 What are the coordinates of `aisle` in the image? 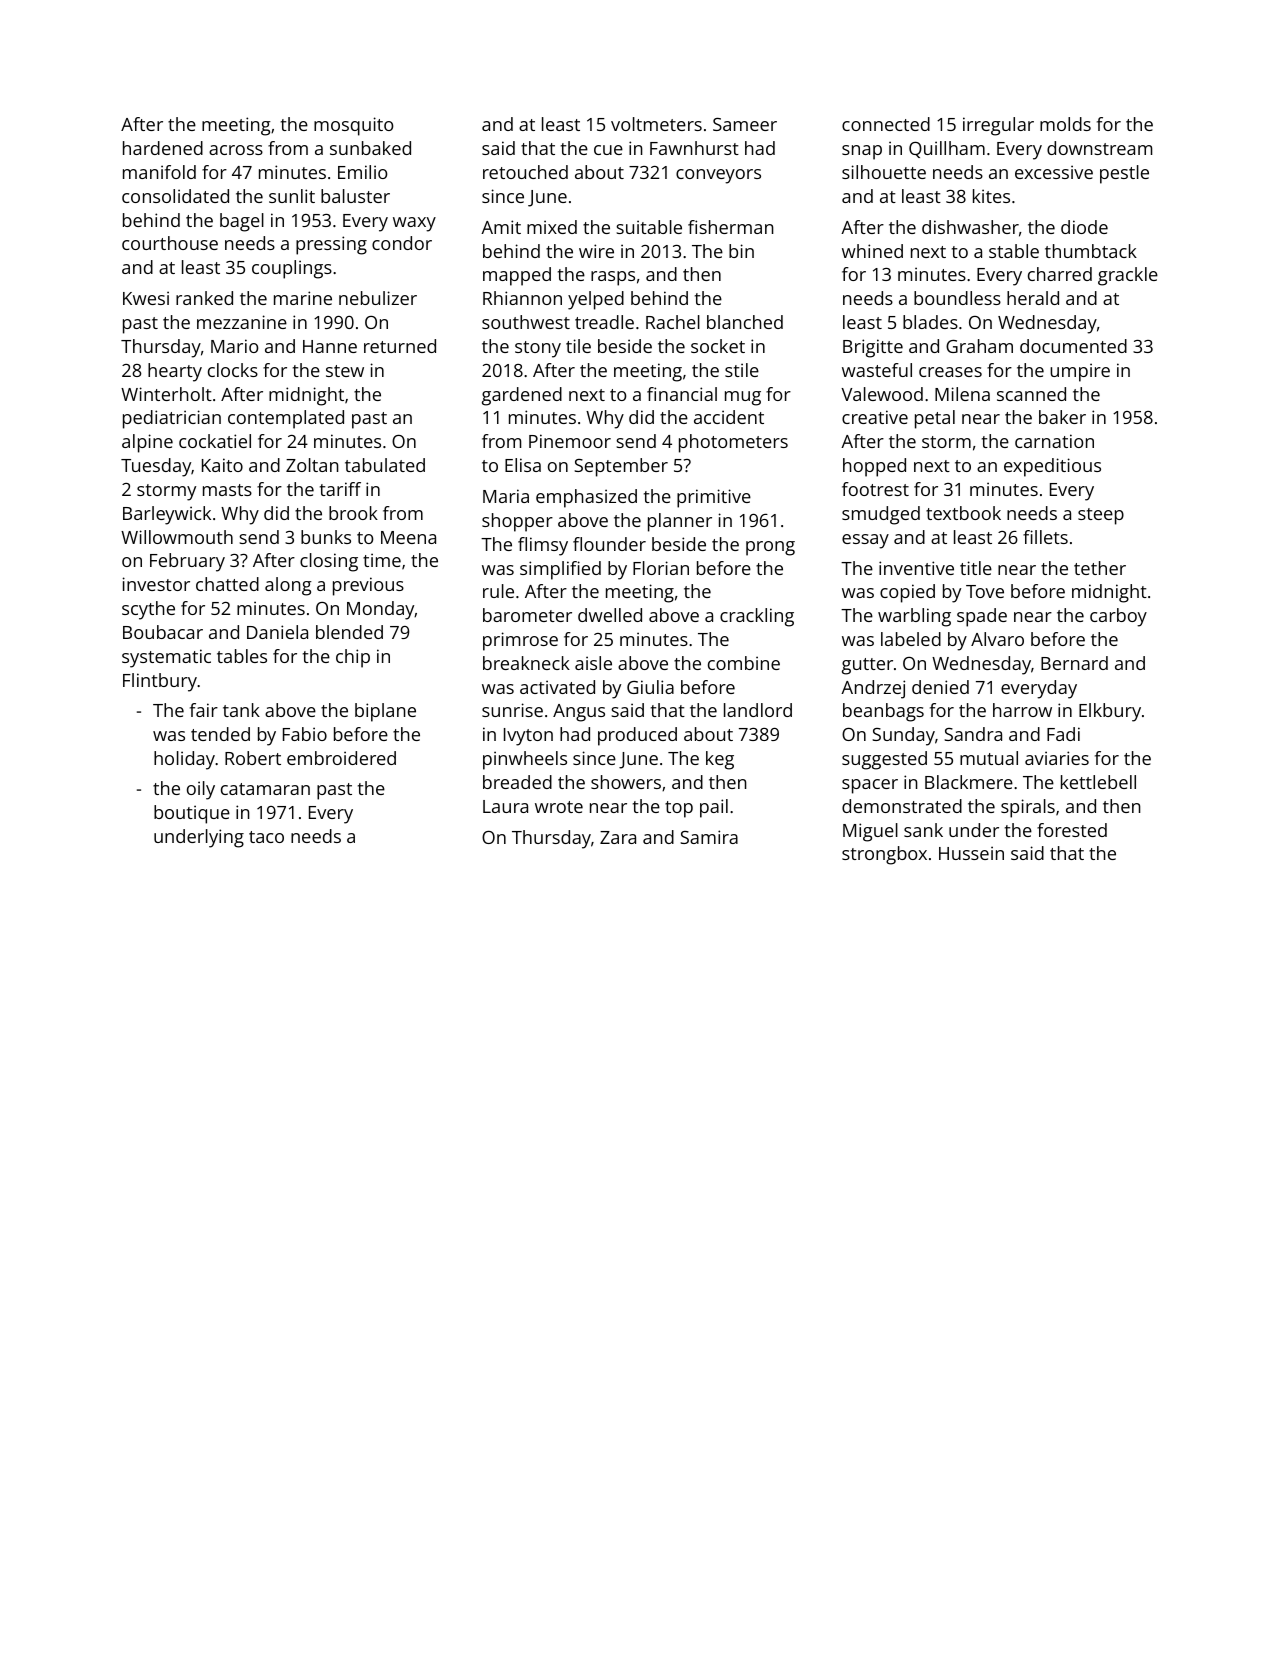 It's located at (593, 663).
